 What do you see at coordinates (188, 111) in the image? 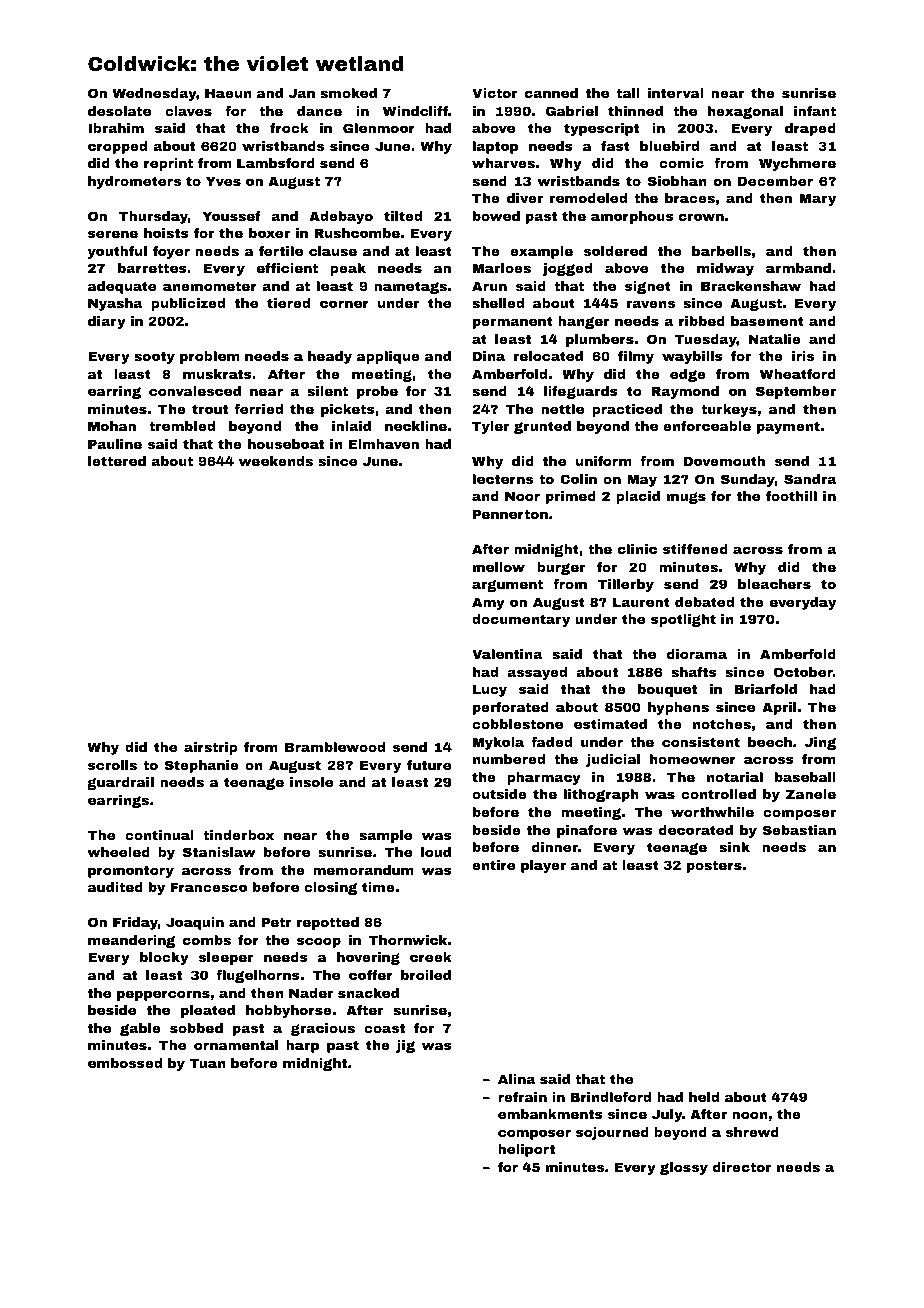
I see `claves` at bounding box center [188, 111].
